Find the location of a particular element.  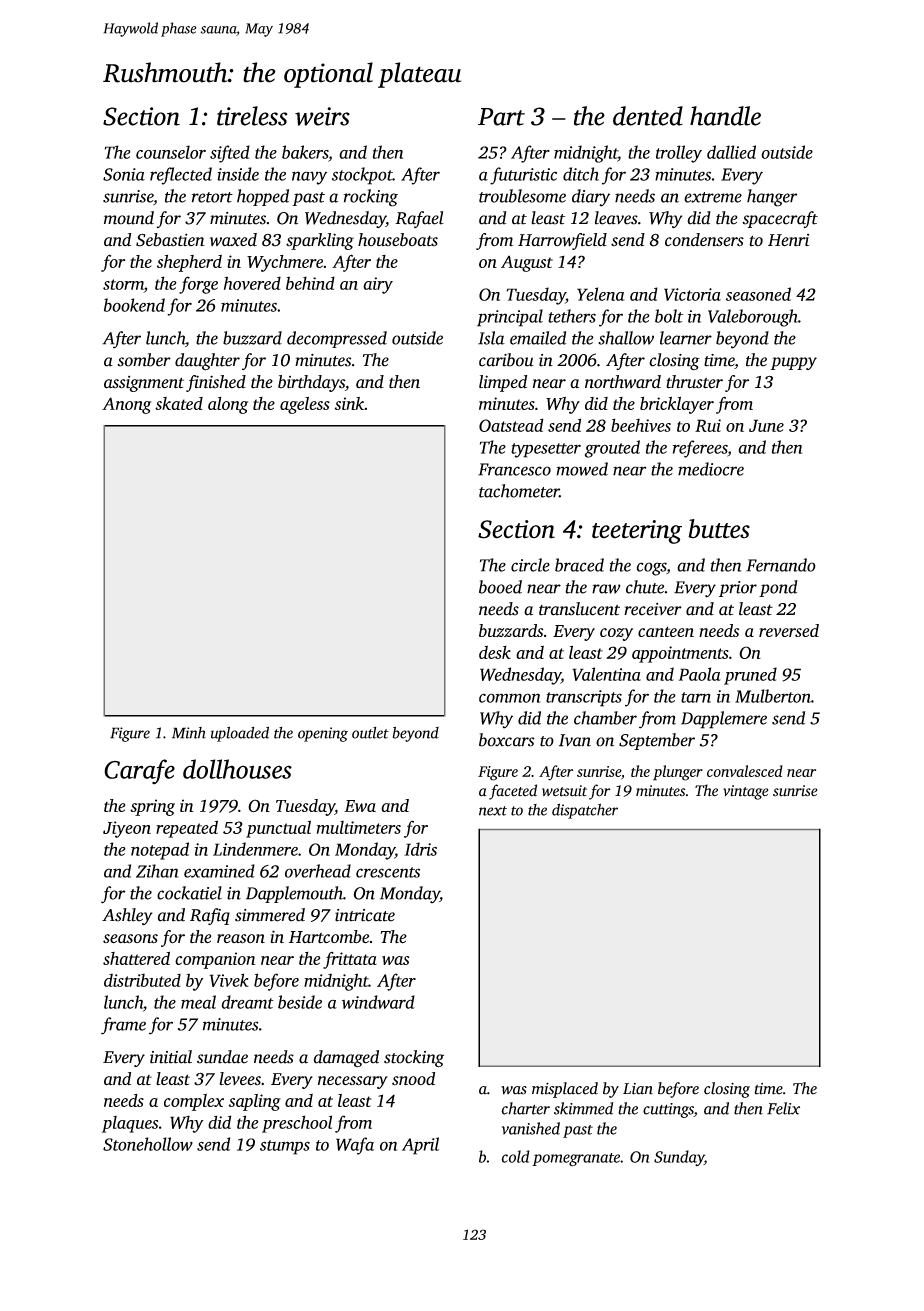

simmered is located at coordinates (270, 915).
